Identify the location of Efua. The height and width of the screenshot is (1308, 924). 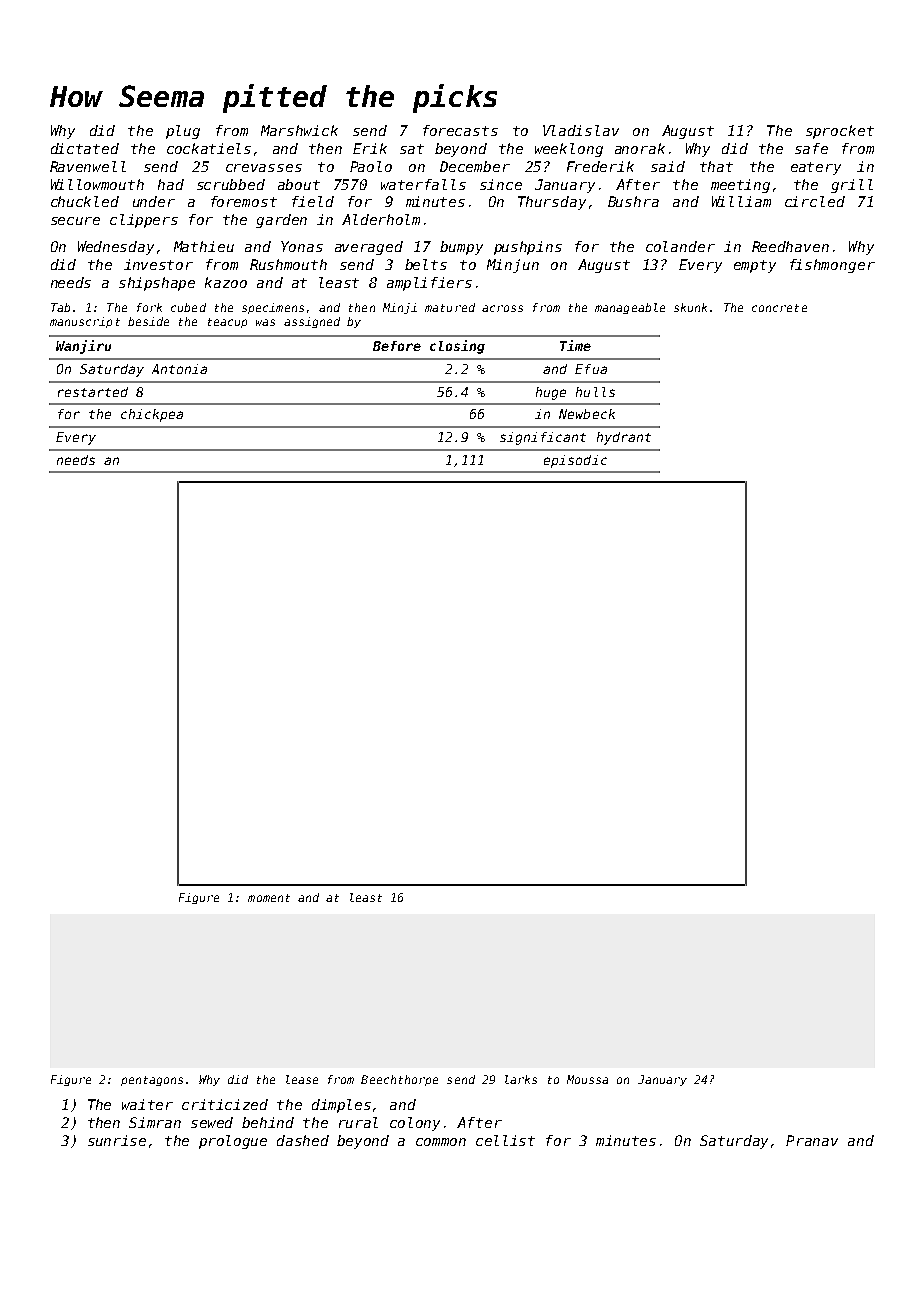
(591, 369).
